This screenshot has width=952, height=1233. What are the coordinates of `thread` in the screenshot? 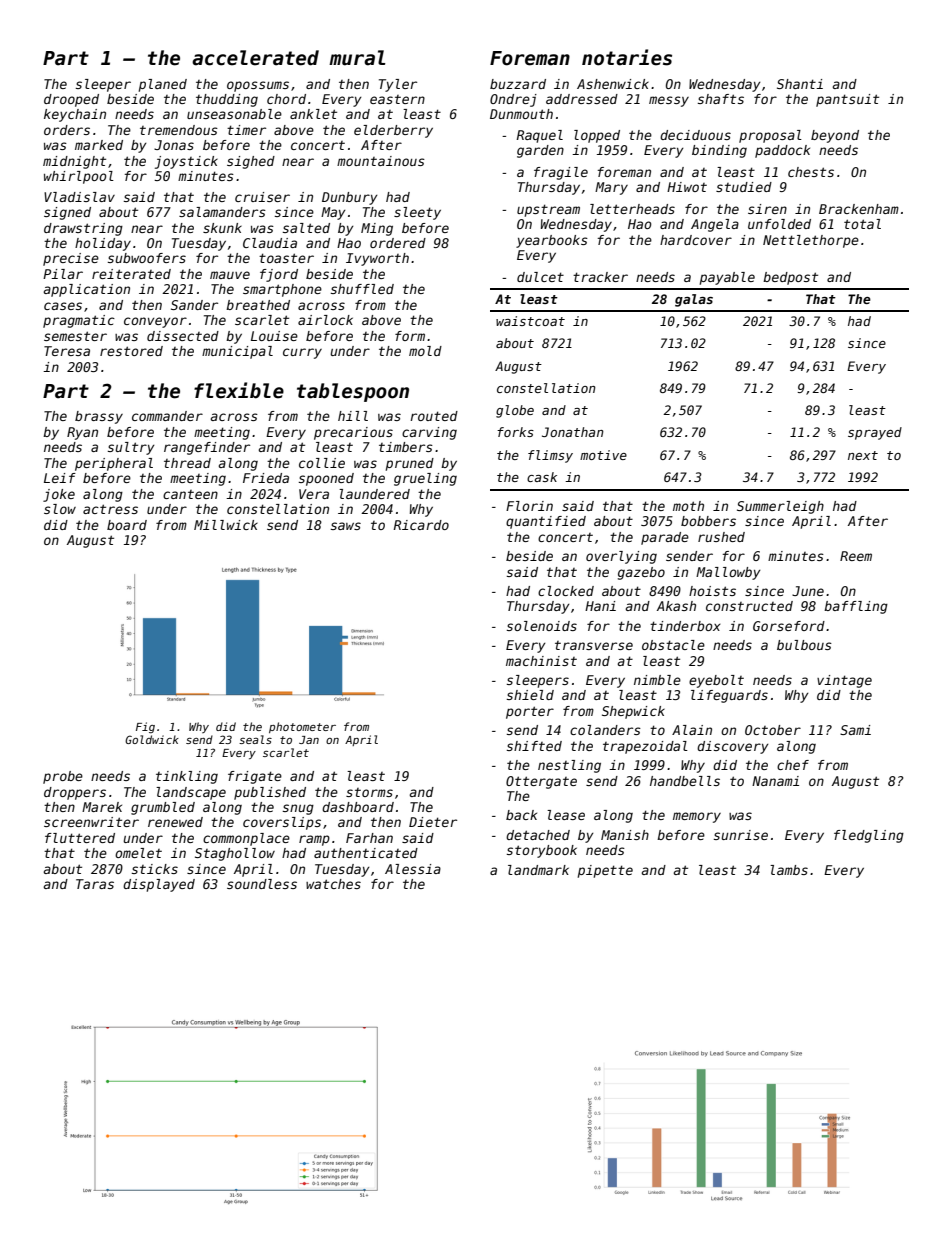 It's located at (187, 463).
